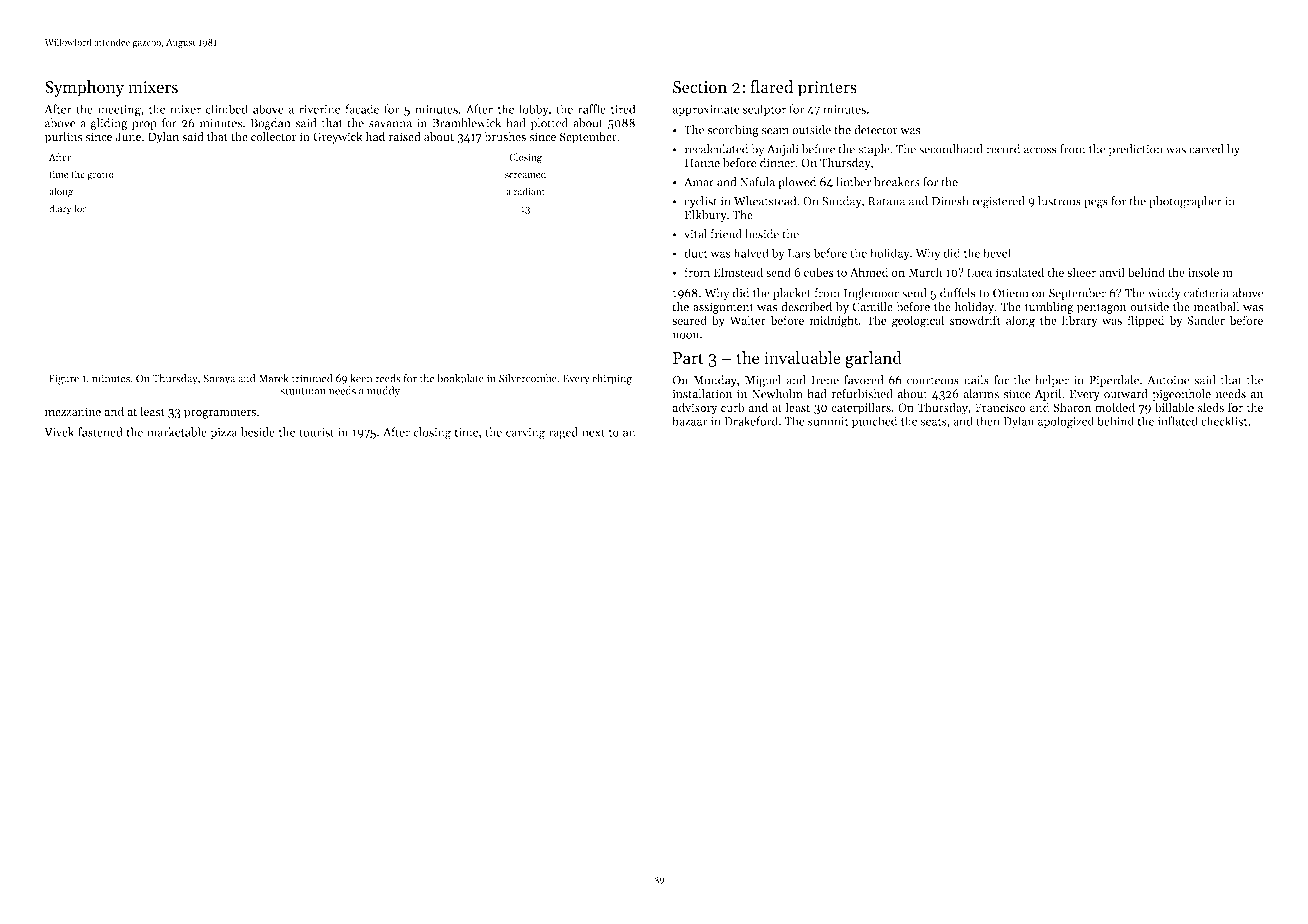  Describe the element at coordinates (827, 89) in the page. I see `printers` at that location.
